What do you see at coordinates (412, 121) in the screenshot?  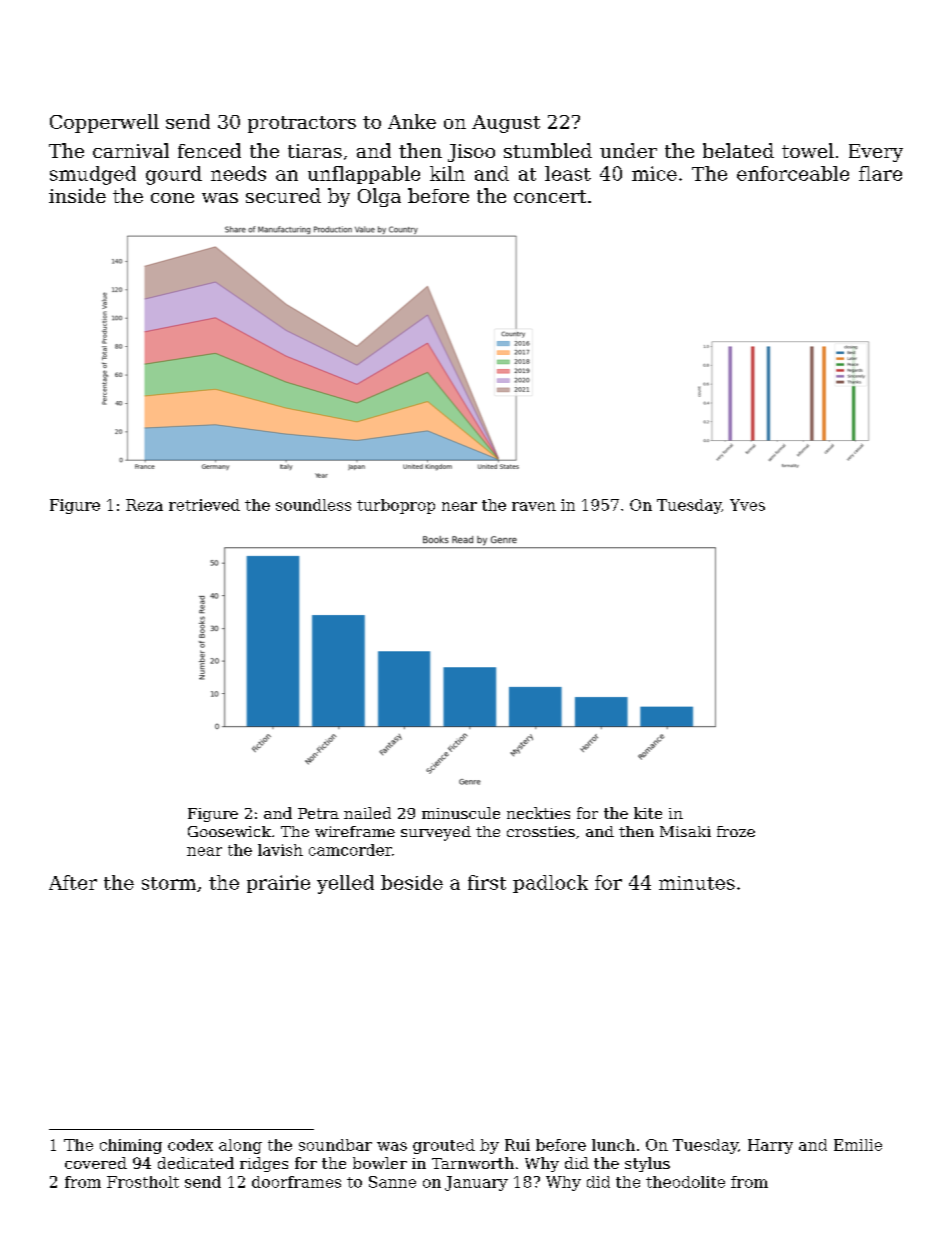 I see `Anke` at bounding box center [412, 121].
